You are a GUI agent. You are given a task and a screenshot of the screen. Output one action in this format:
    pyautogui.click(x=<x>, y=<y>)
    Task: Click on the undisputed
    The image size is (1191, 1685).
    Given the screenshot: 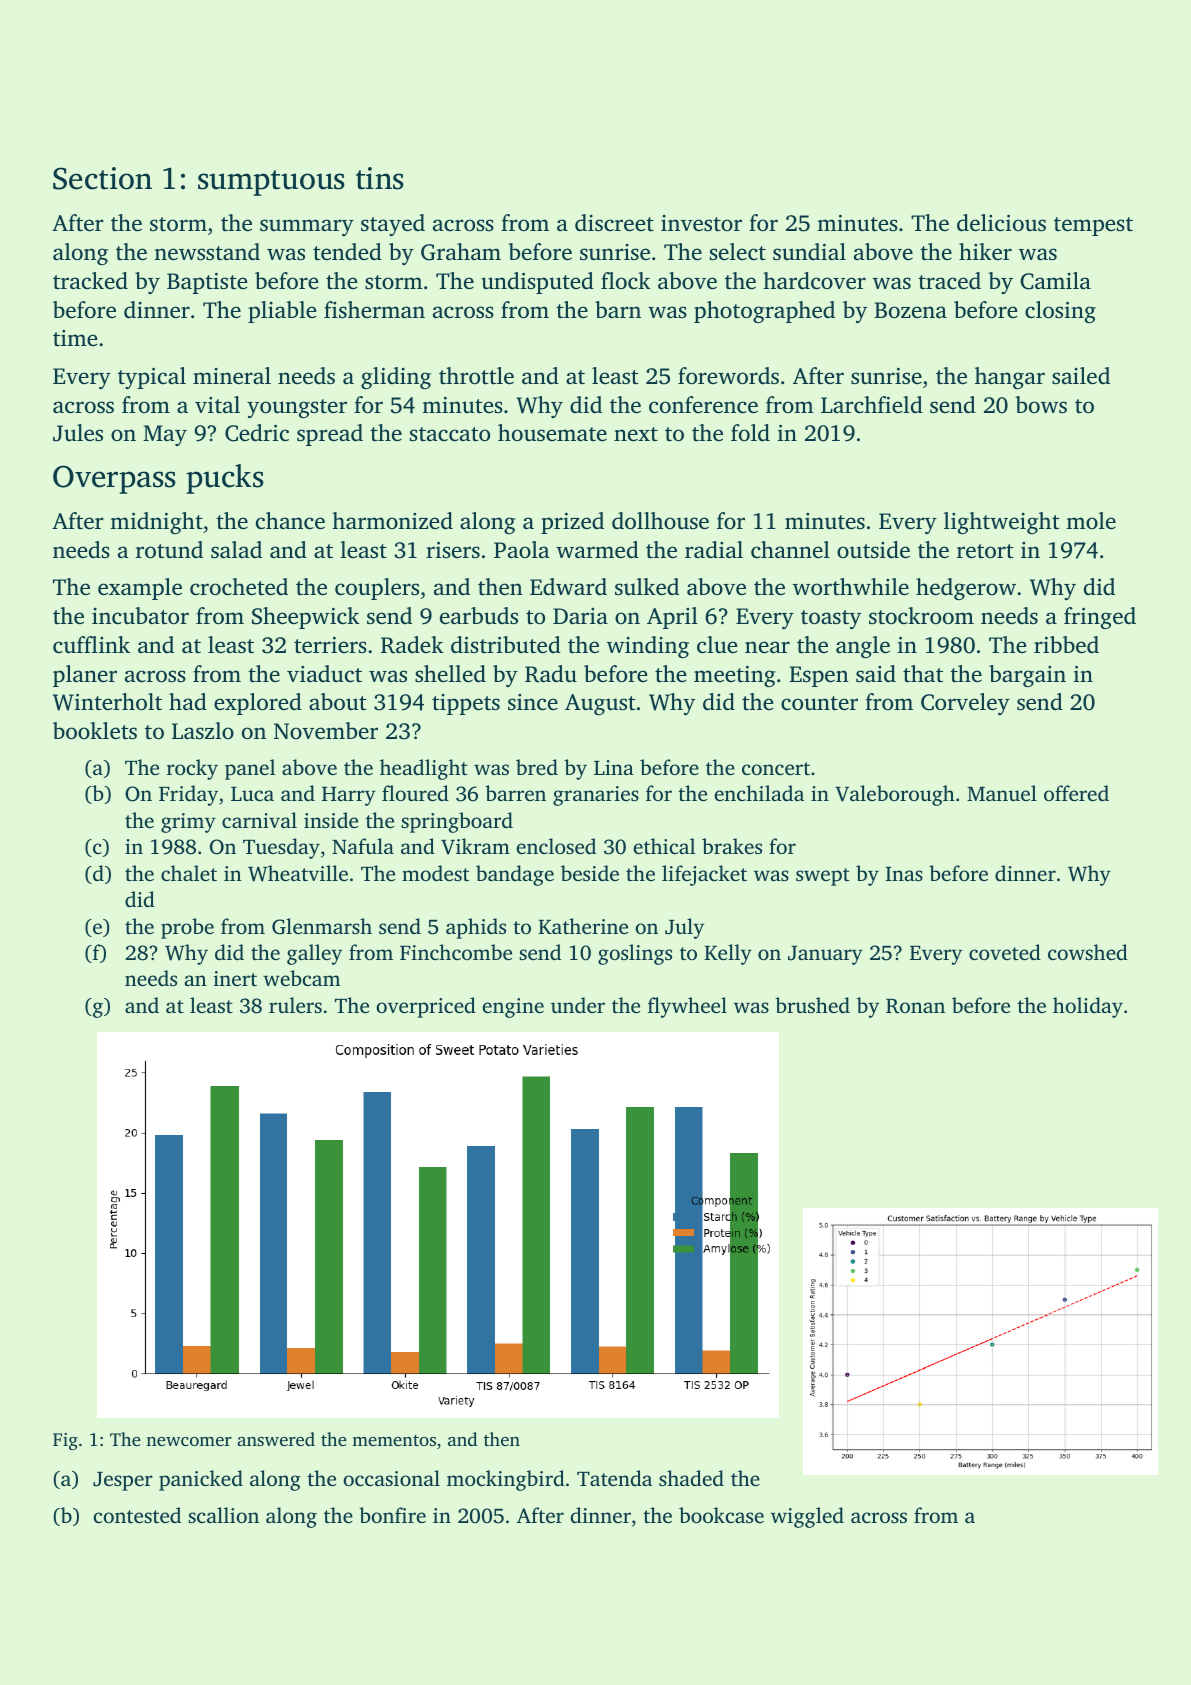 What is the action you would take?
    pyautogui.click(x=537, y=283)
